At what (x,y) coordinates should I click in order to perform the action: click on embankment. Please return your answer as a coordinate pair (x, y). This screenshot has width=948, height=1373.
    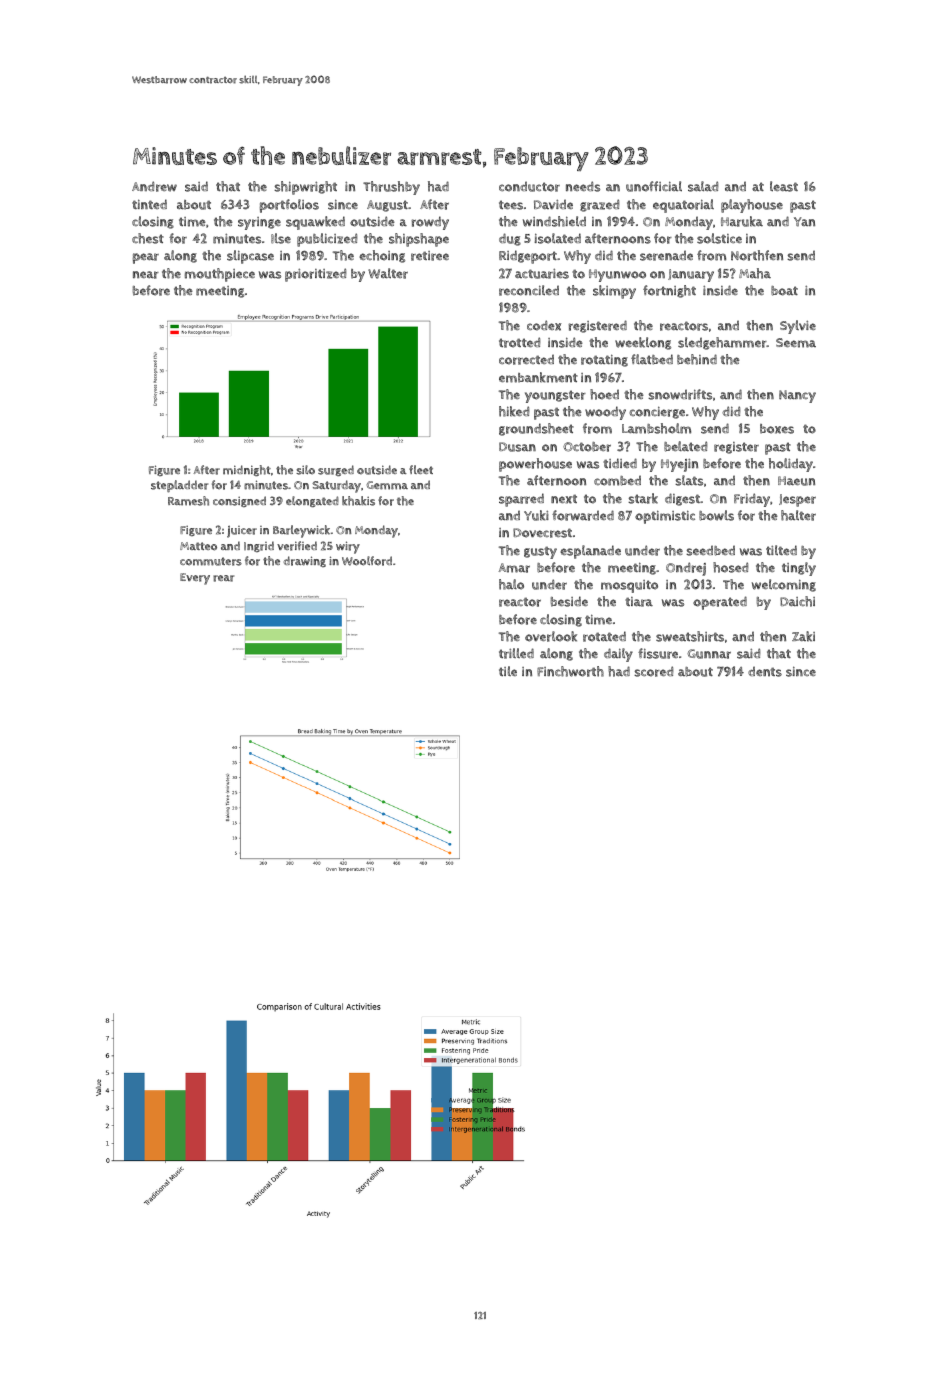
    Looking at the image, I should click on (538, 377).
